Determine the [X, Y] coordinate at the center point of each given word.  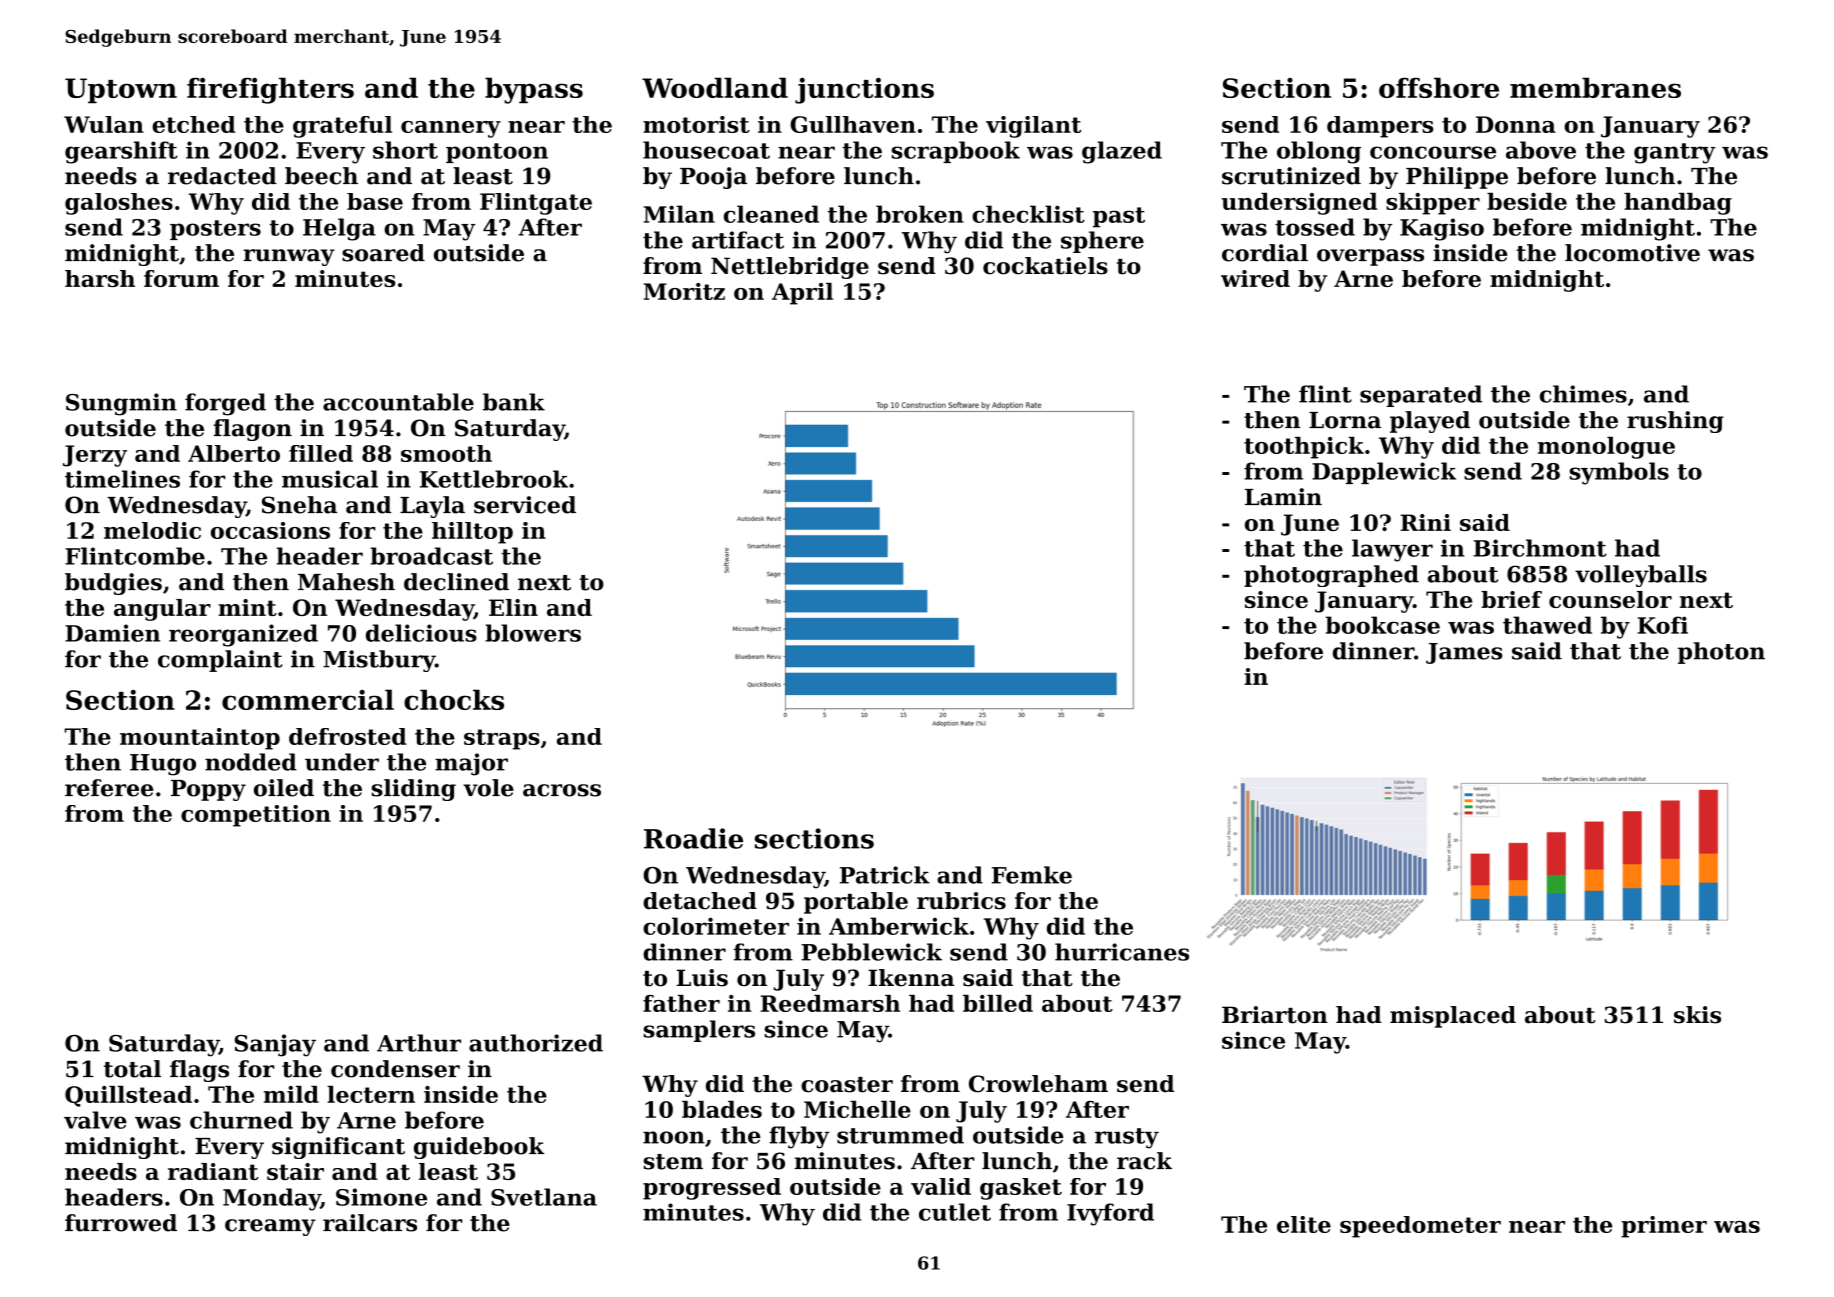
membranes [1595, 87]
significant [338, 1148]
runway [289, 257]
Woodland [715, 87]
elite [1304, 1224]
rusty [1127, 1138]
